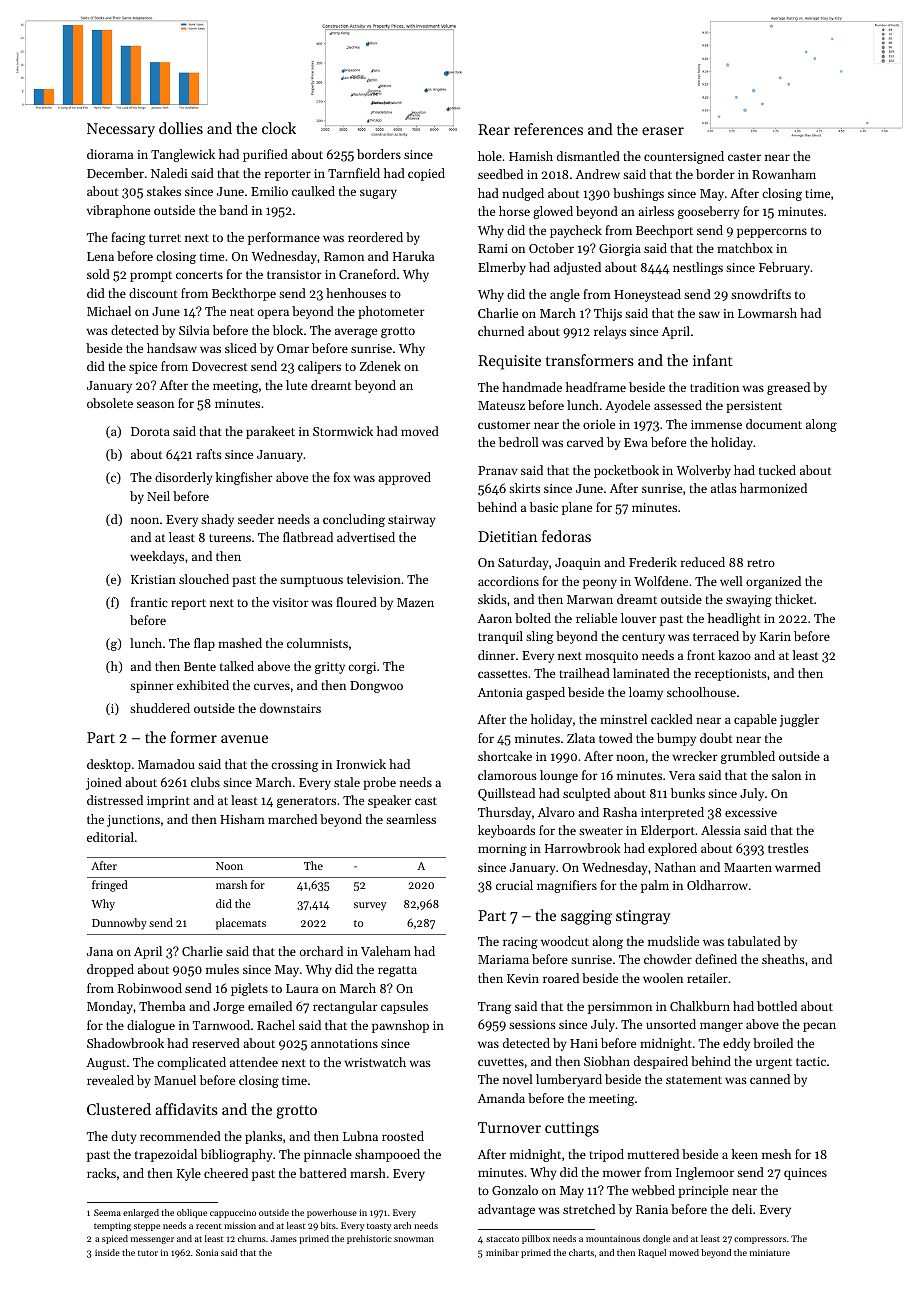  What do you see at coordinates (770, 1252) in the screenshot?
I see `miniature` at bounding box center [770, 1252].
